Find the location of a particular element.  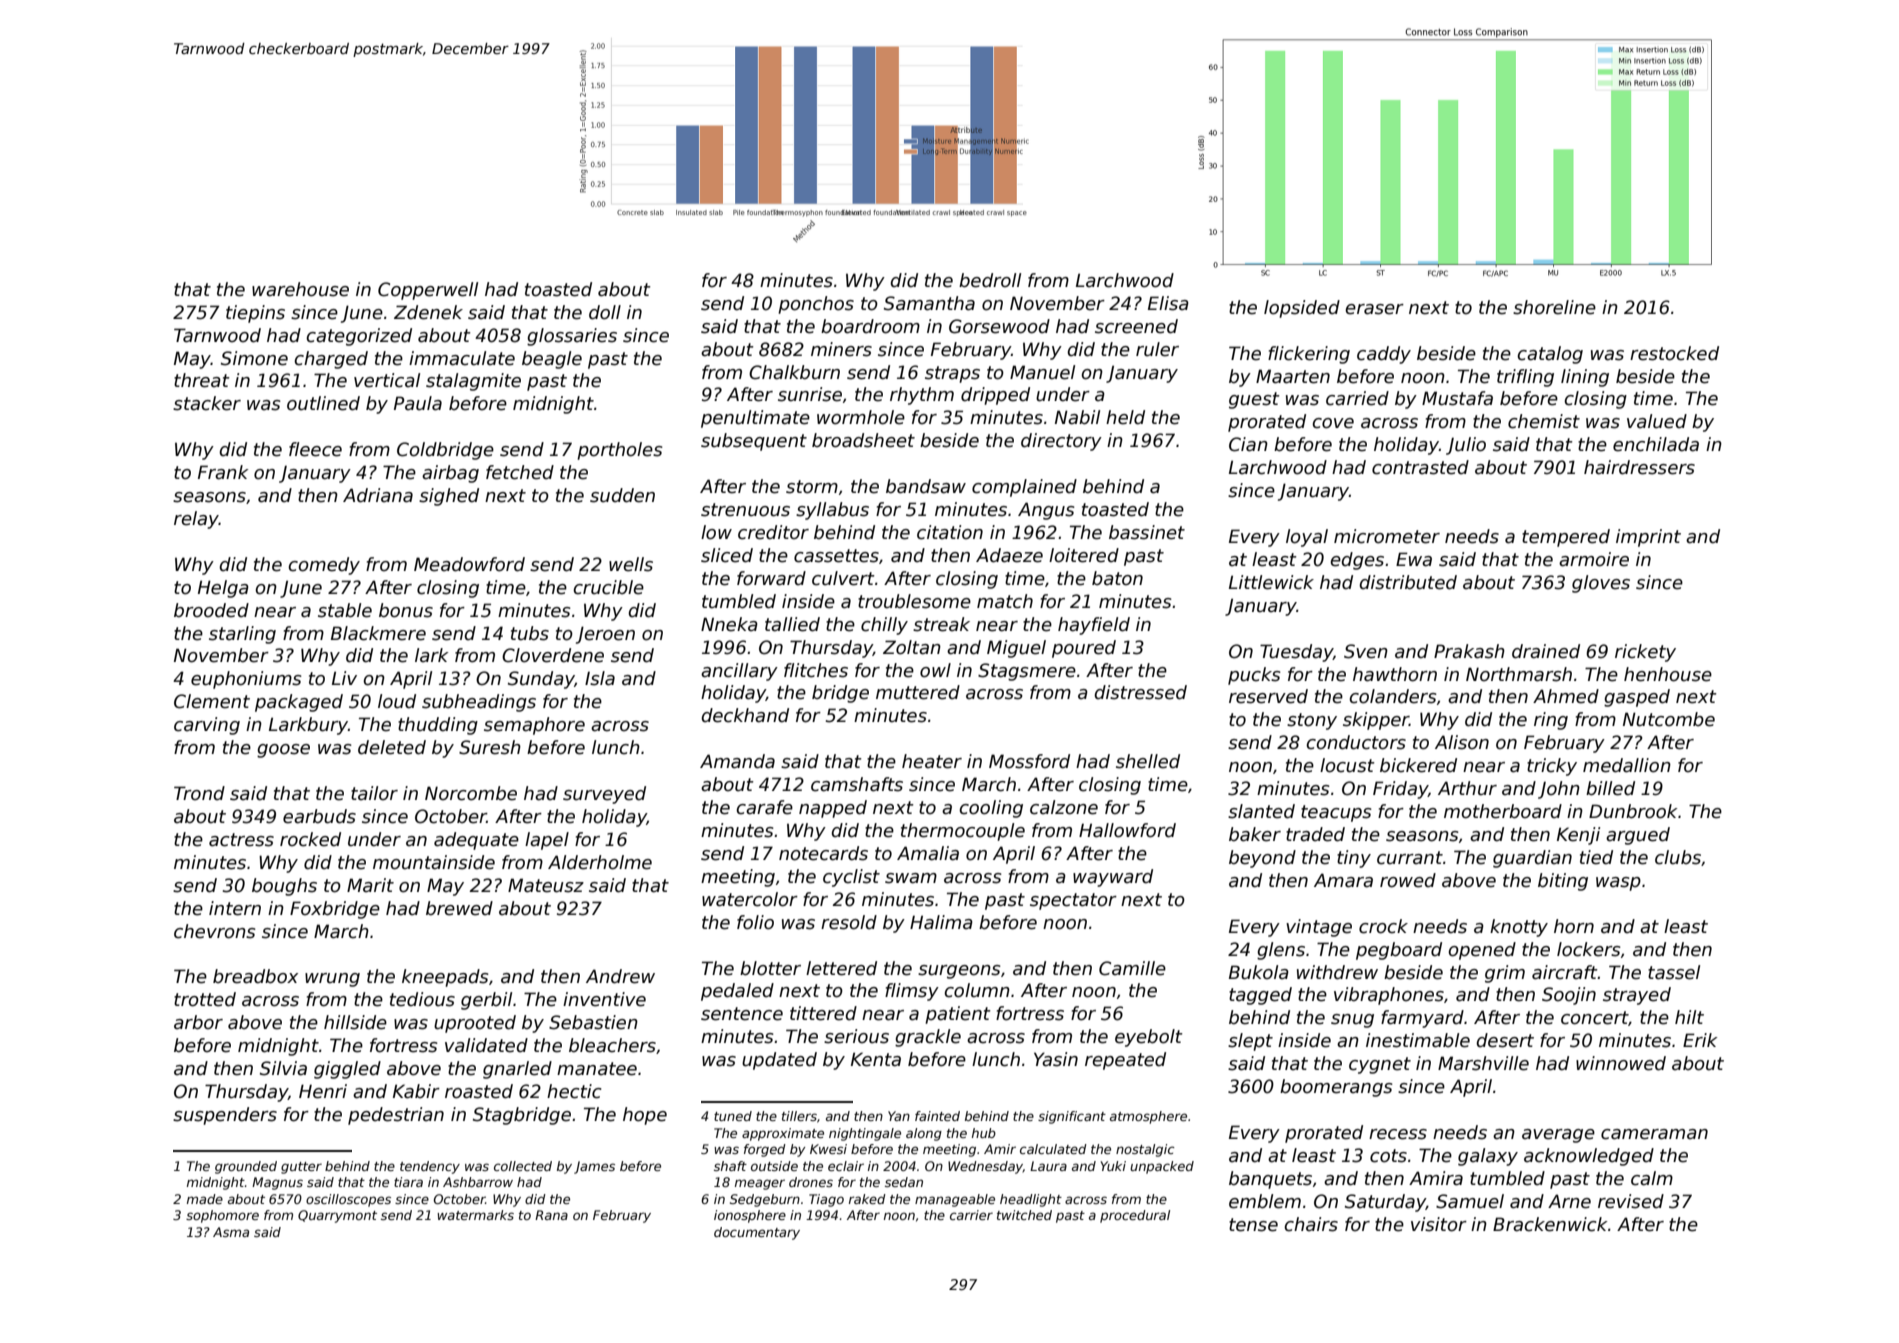

carving is located at coordinates (207, 726).
